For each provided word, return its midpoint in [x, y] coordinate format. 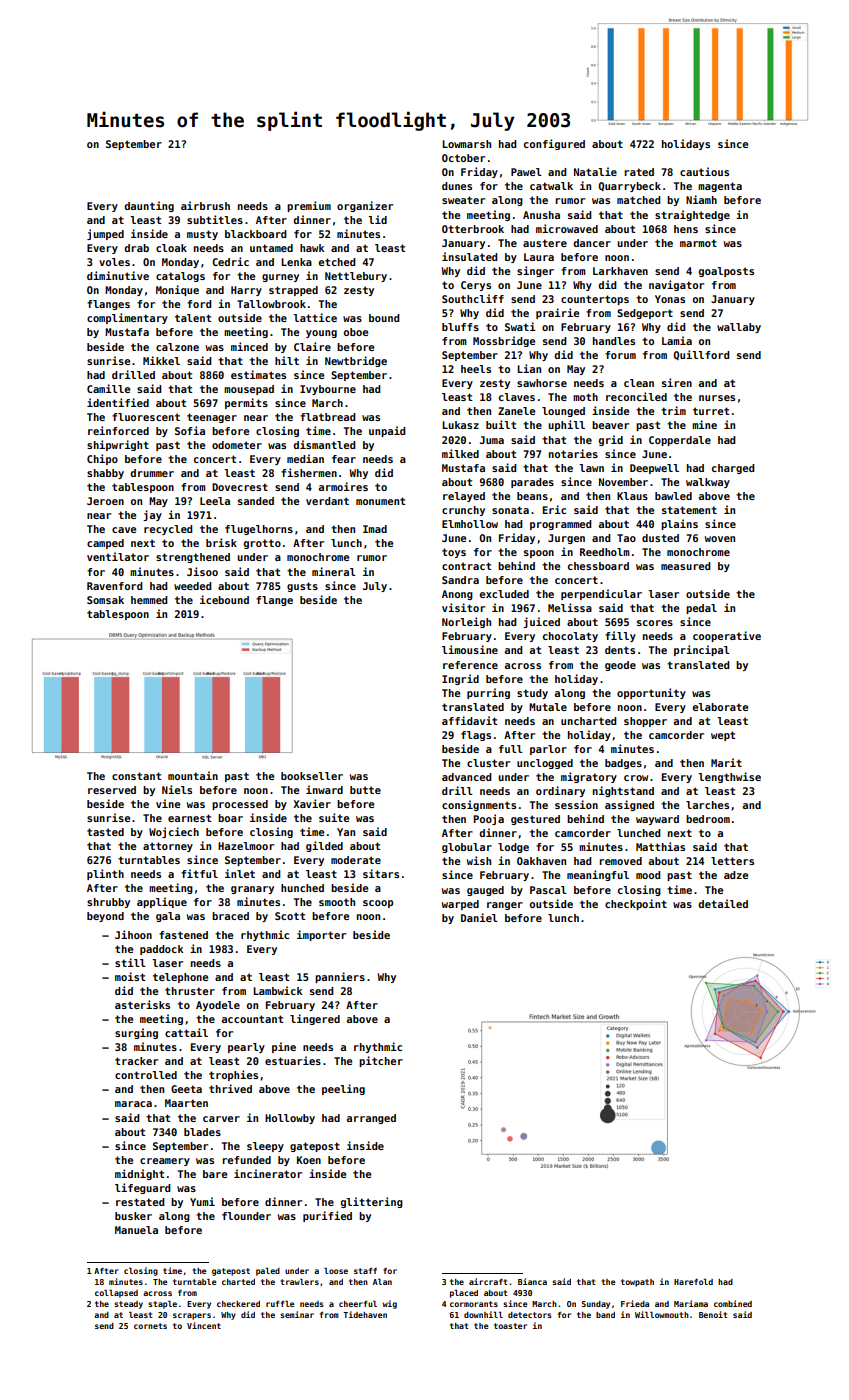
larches [707, 805]
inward [324, 789]
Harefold [693, 1282]
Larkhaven [620, 271]
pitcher [381, 1061]
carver [221, 1119]
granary [252, 890]
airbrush [205, 205]
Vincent [204, 1325]
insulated [470, 256]
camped [105, 544]
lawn [591, 468]
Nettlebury [356, 277]
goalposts [726, 272]
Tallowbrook [271, 304]
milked [460, 453]
